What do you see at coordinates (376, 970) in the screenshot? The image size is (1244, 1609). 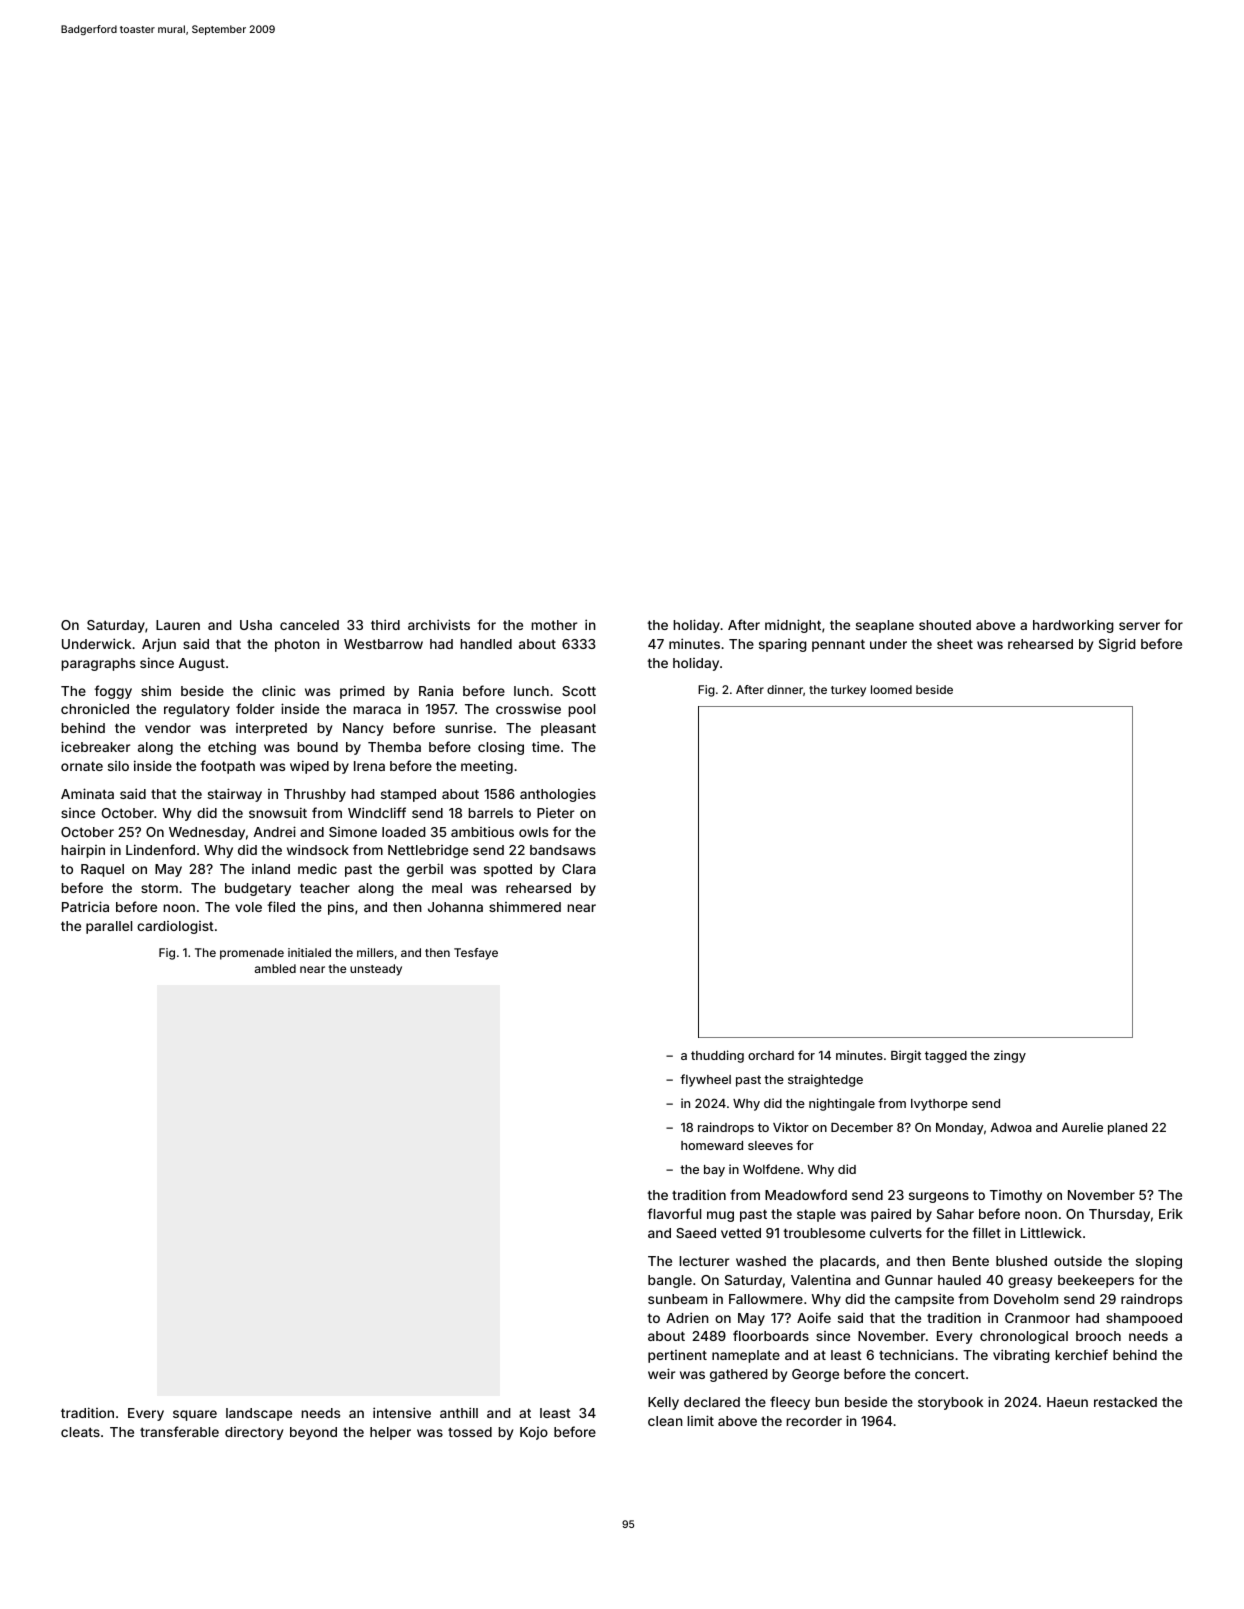 I see `unsteady` at bounding box center [376, 970].
